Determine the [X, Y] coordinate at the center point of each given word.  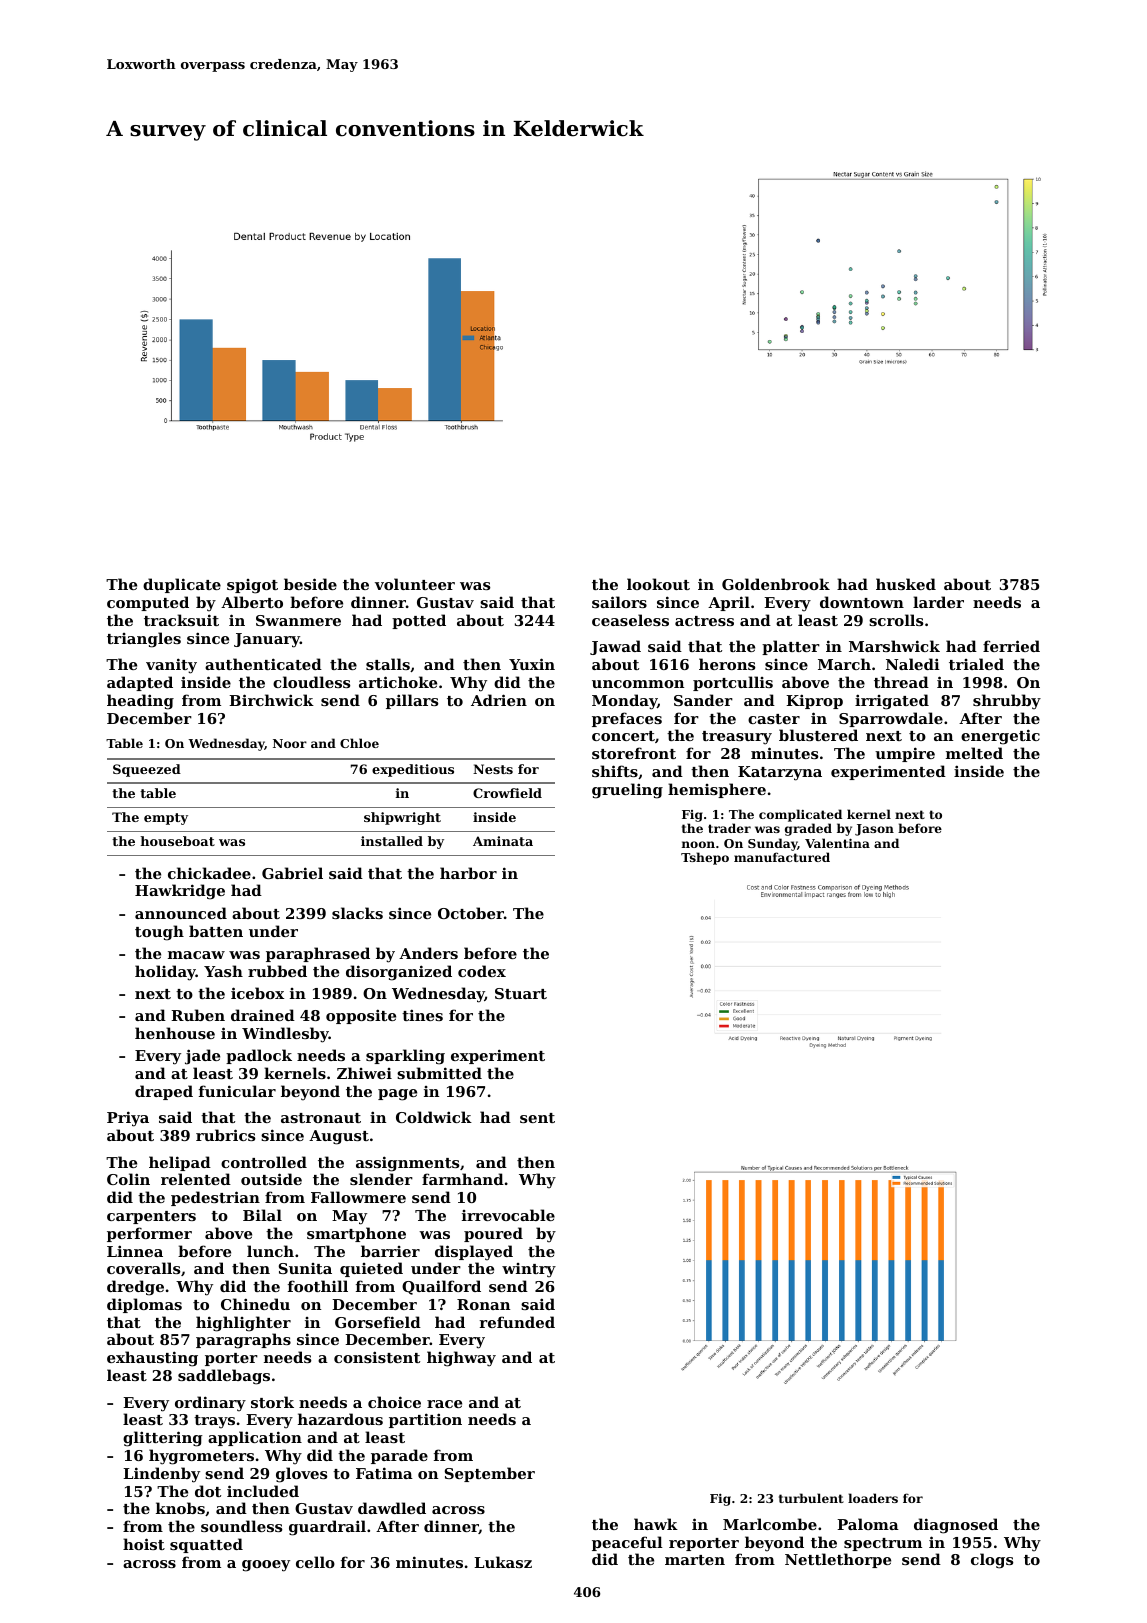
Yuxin [532, 664]
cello [315, 1562]
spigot [252, 586]
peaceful [627, 1543]
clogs [992, 1561]
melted [974, 753]
